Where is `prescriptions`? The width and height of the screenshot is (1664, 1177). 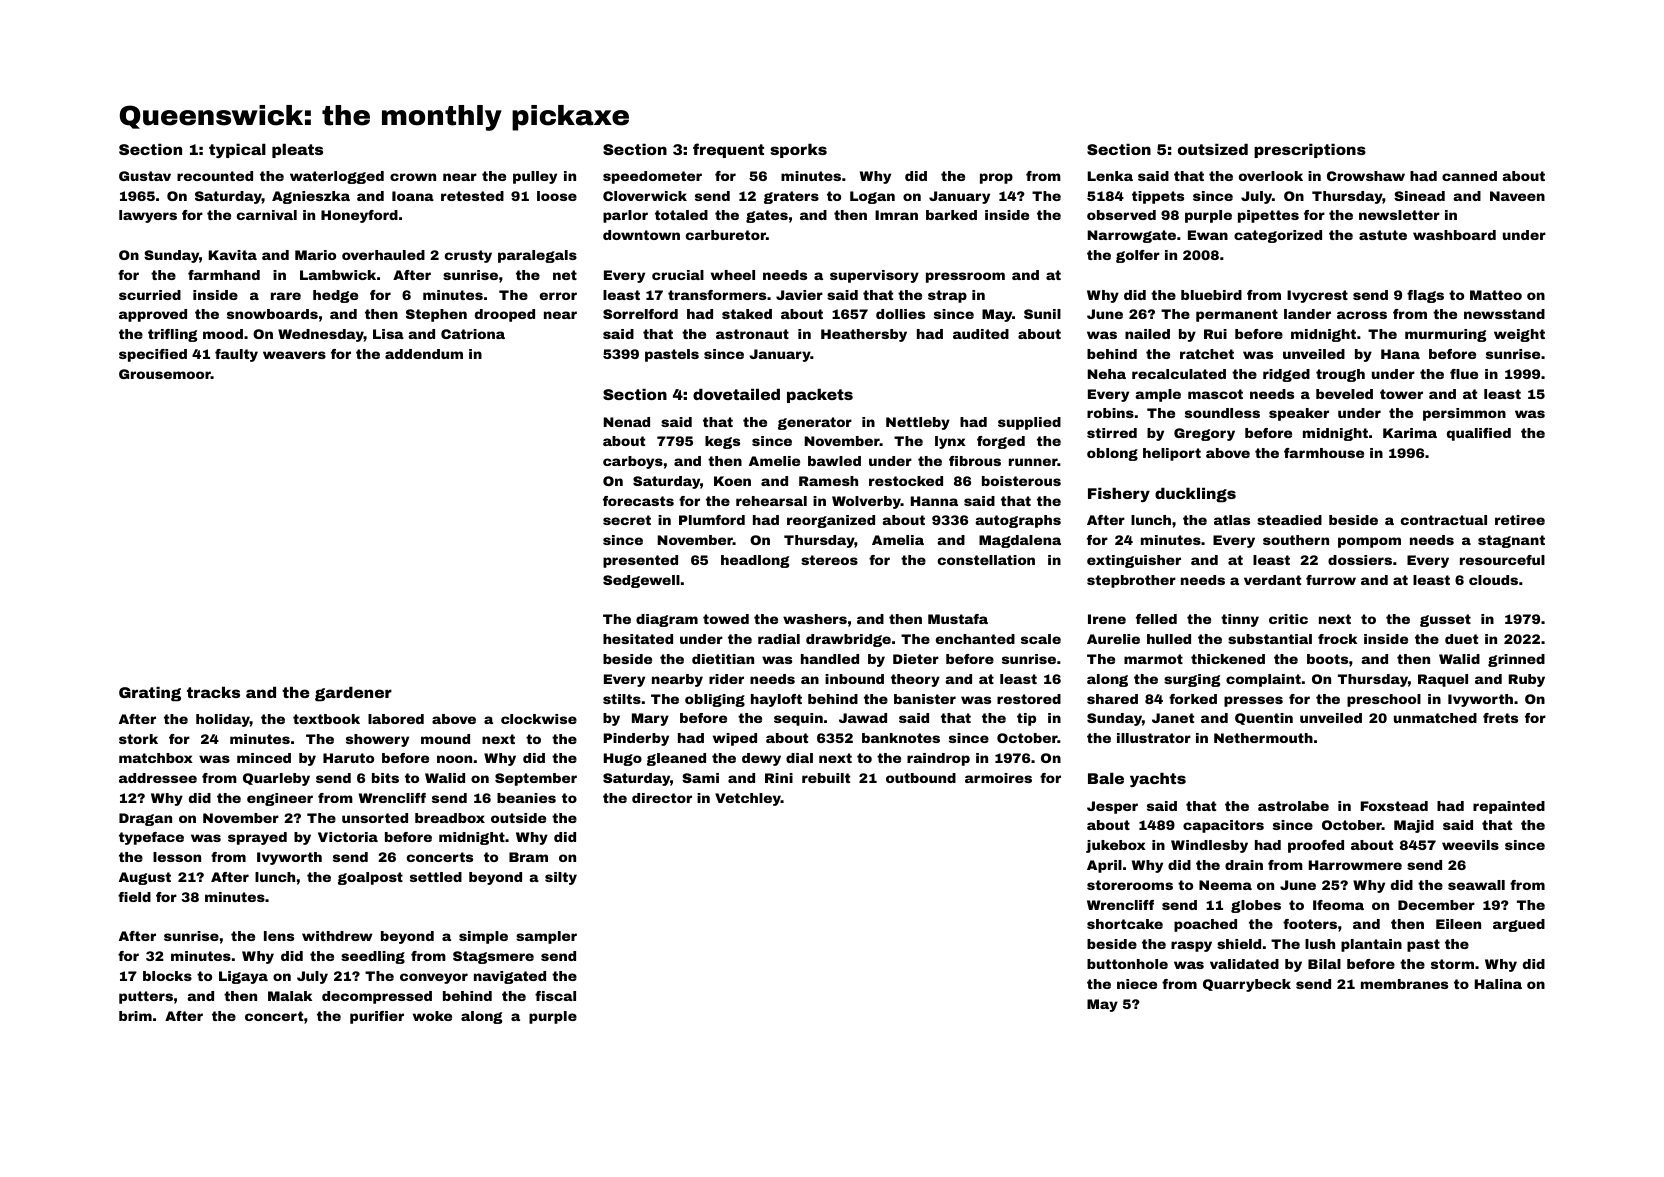
prescriptions is located at coordinates (1310, 151).
